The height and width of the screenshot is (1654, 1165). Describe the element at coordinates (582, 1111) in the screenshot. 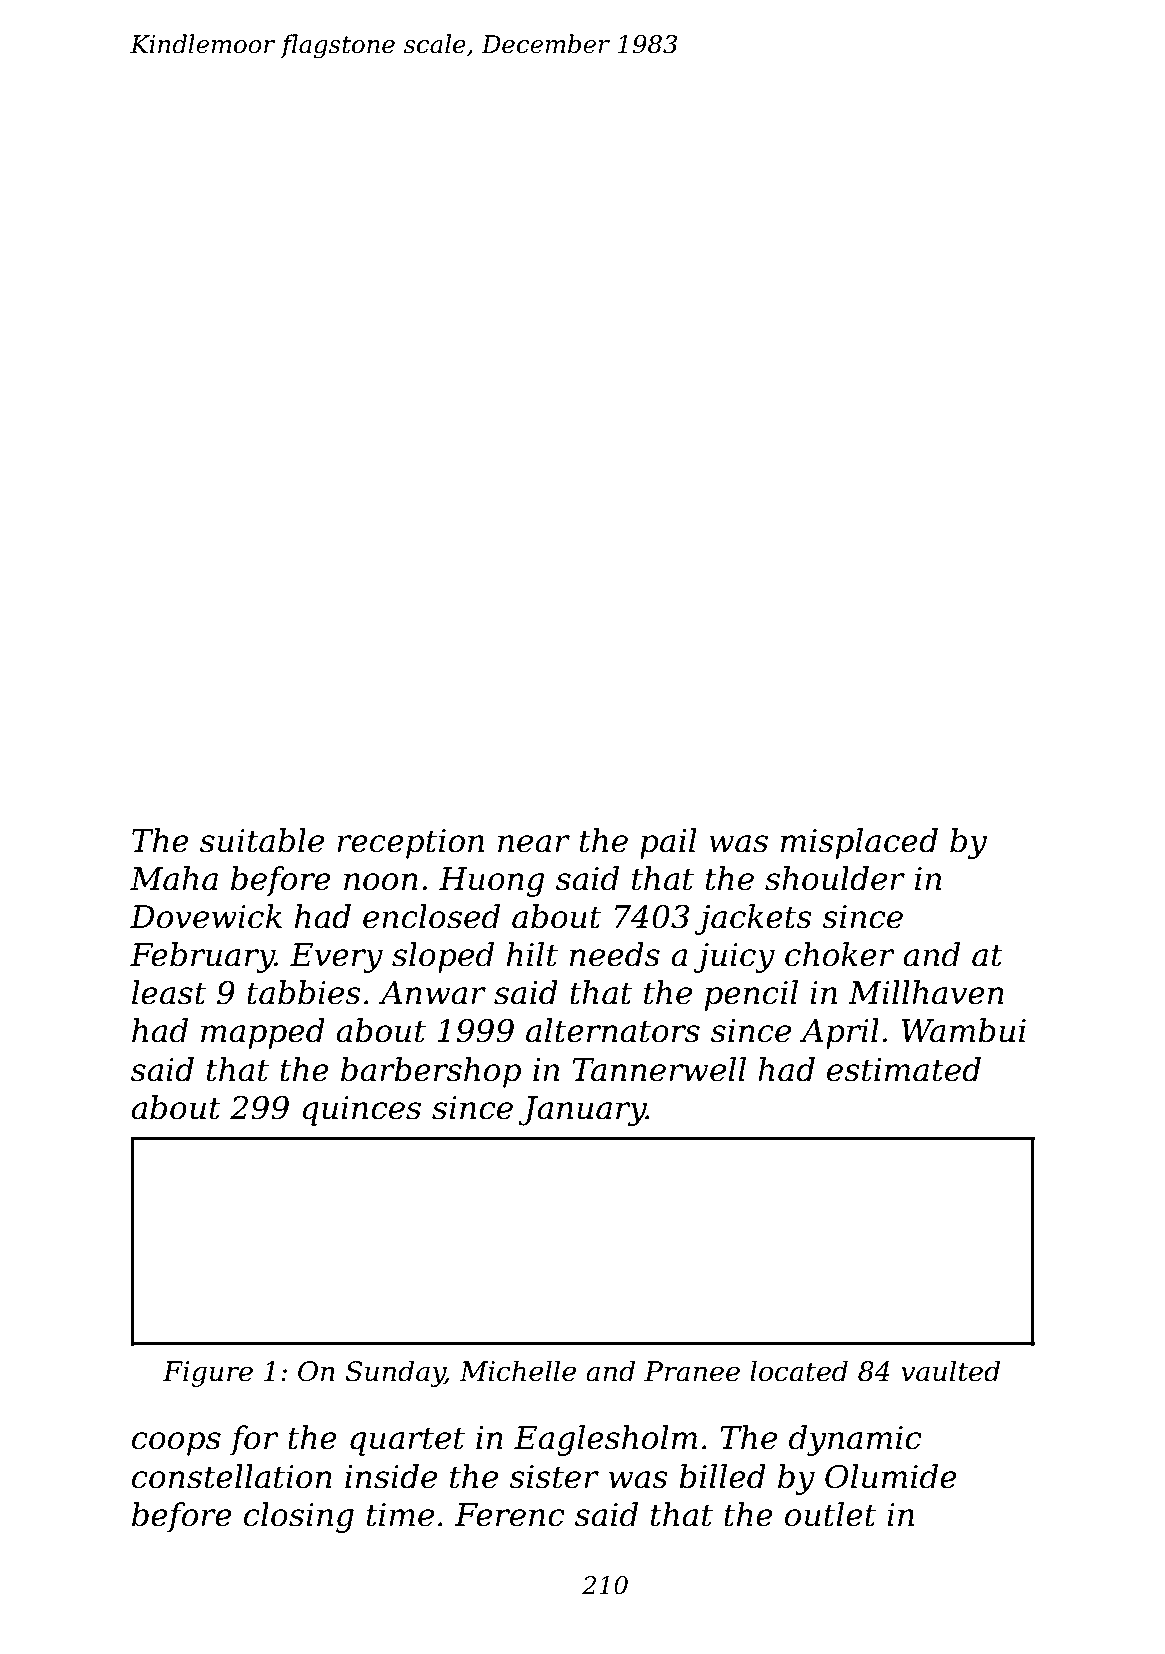

I see `January` at that location.
